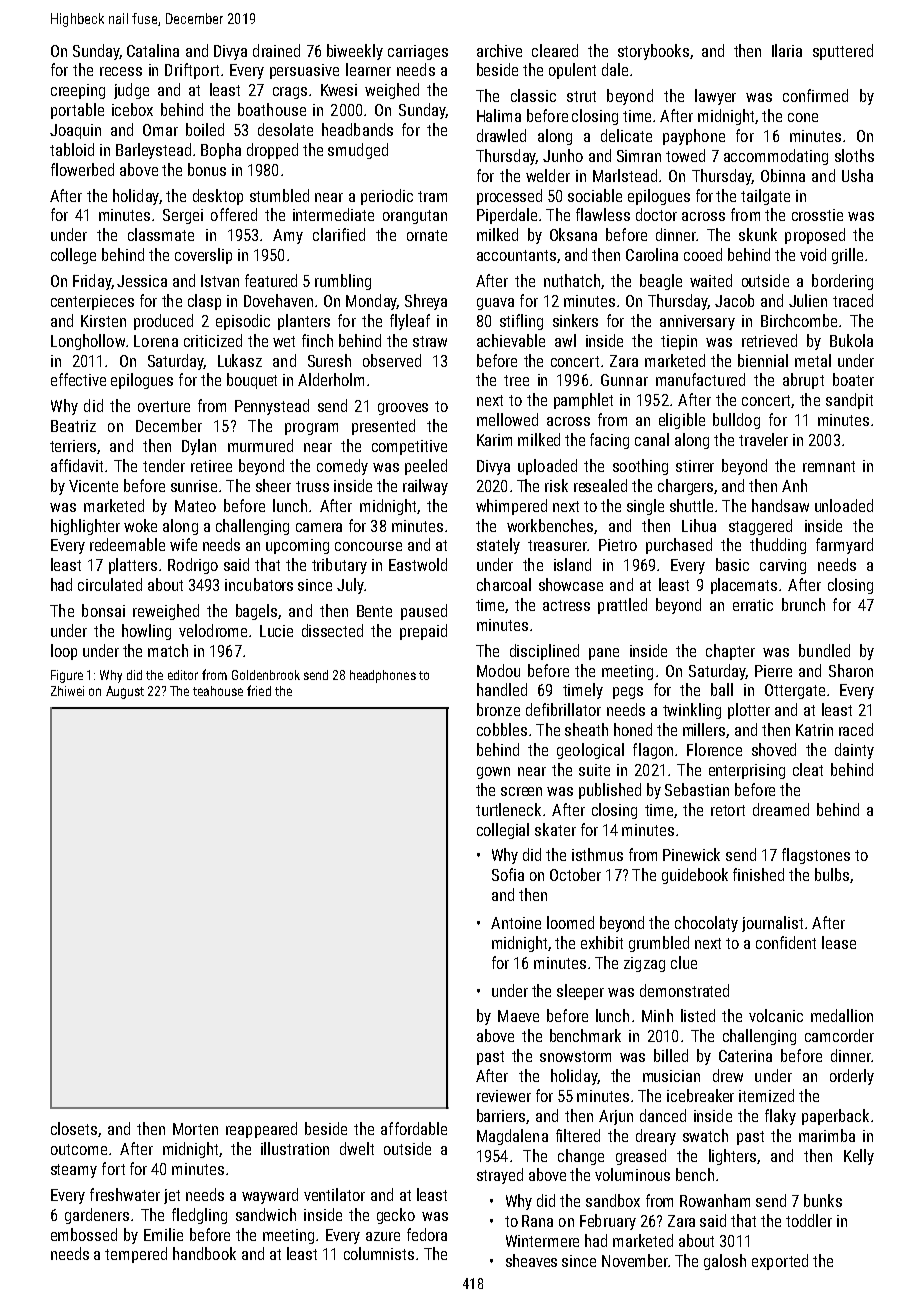  What do you see at coordinates (85, 527) in the screenshot?
I see `highlighter` at bounding box center [85, 527].
